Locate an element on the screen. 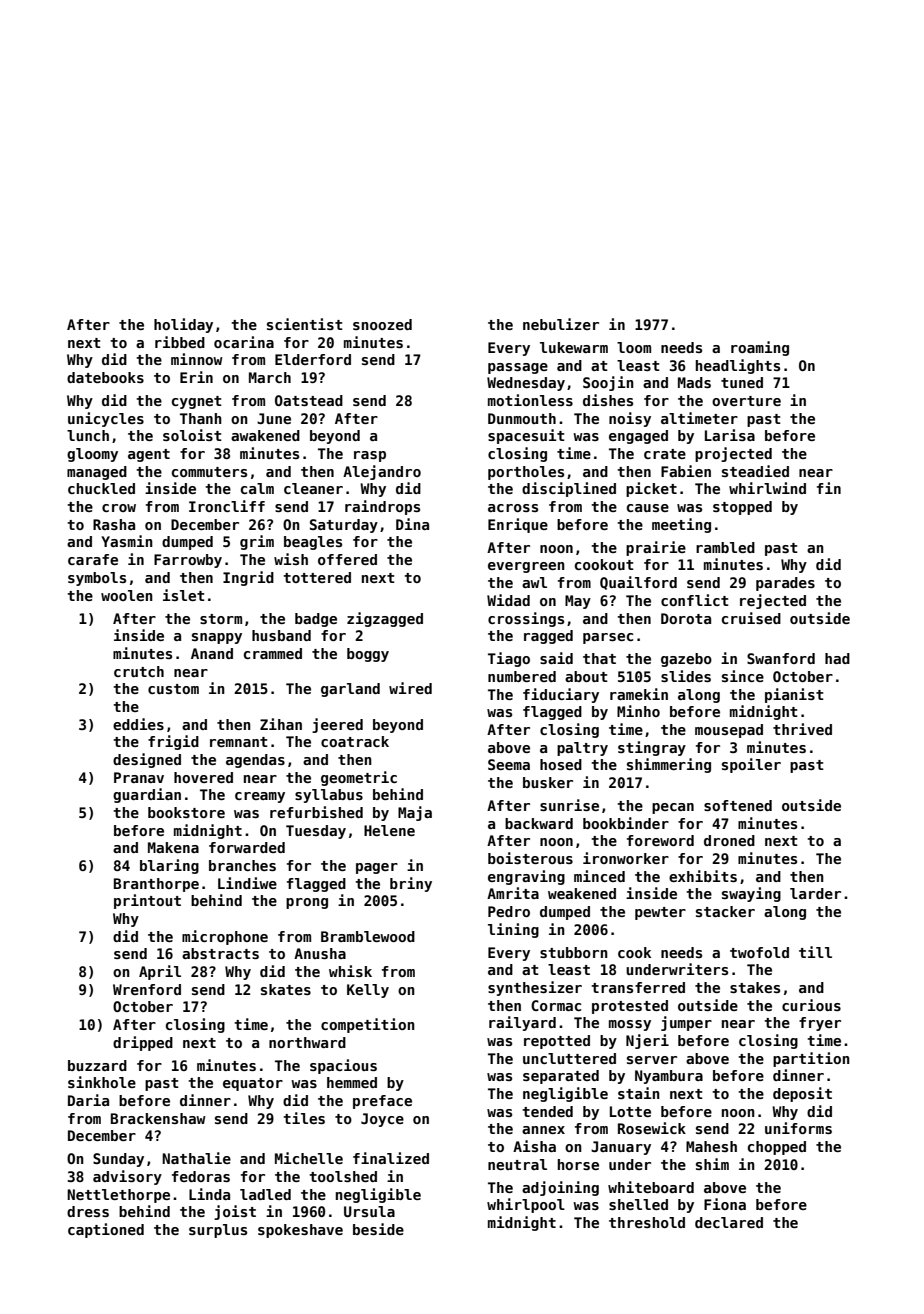 The width and height of the screenshot is (924, 1314). datebooks is located at coordinates (105, 377).
